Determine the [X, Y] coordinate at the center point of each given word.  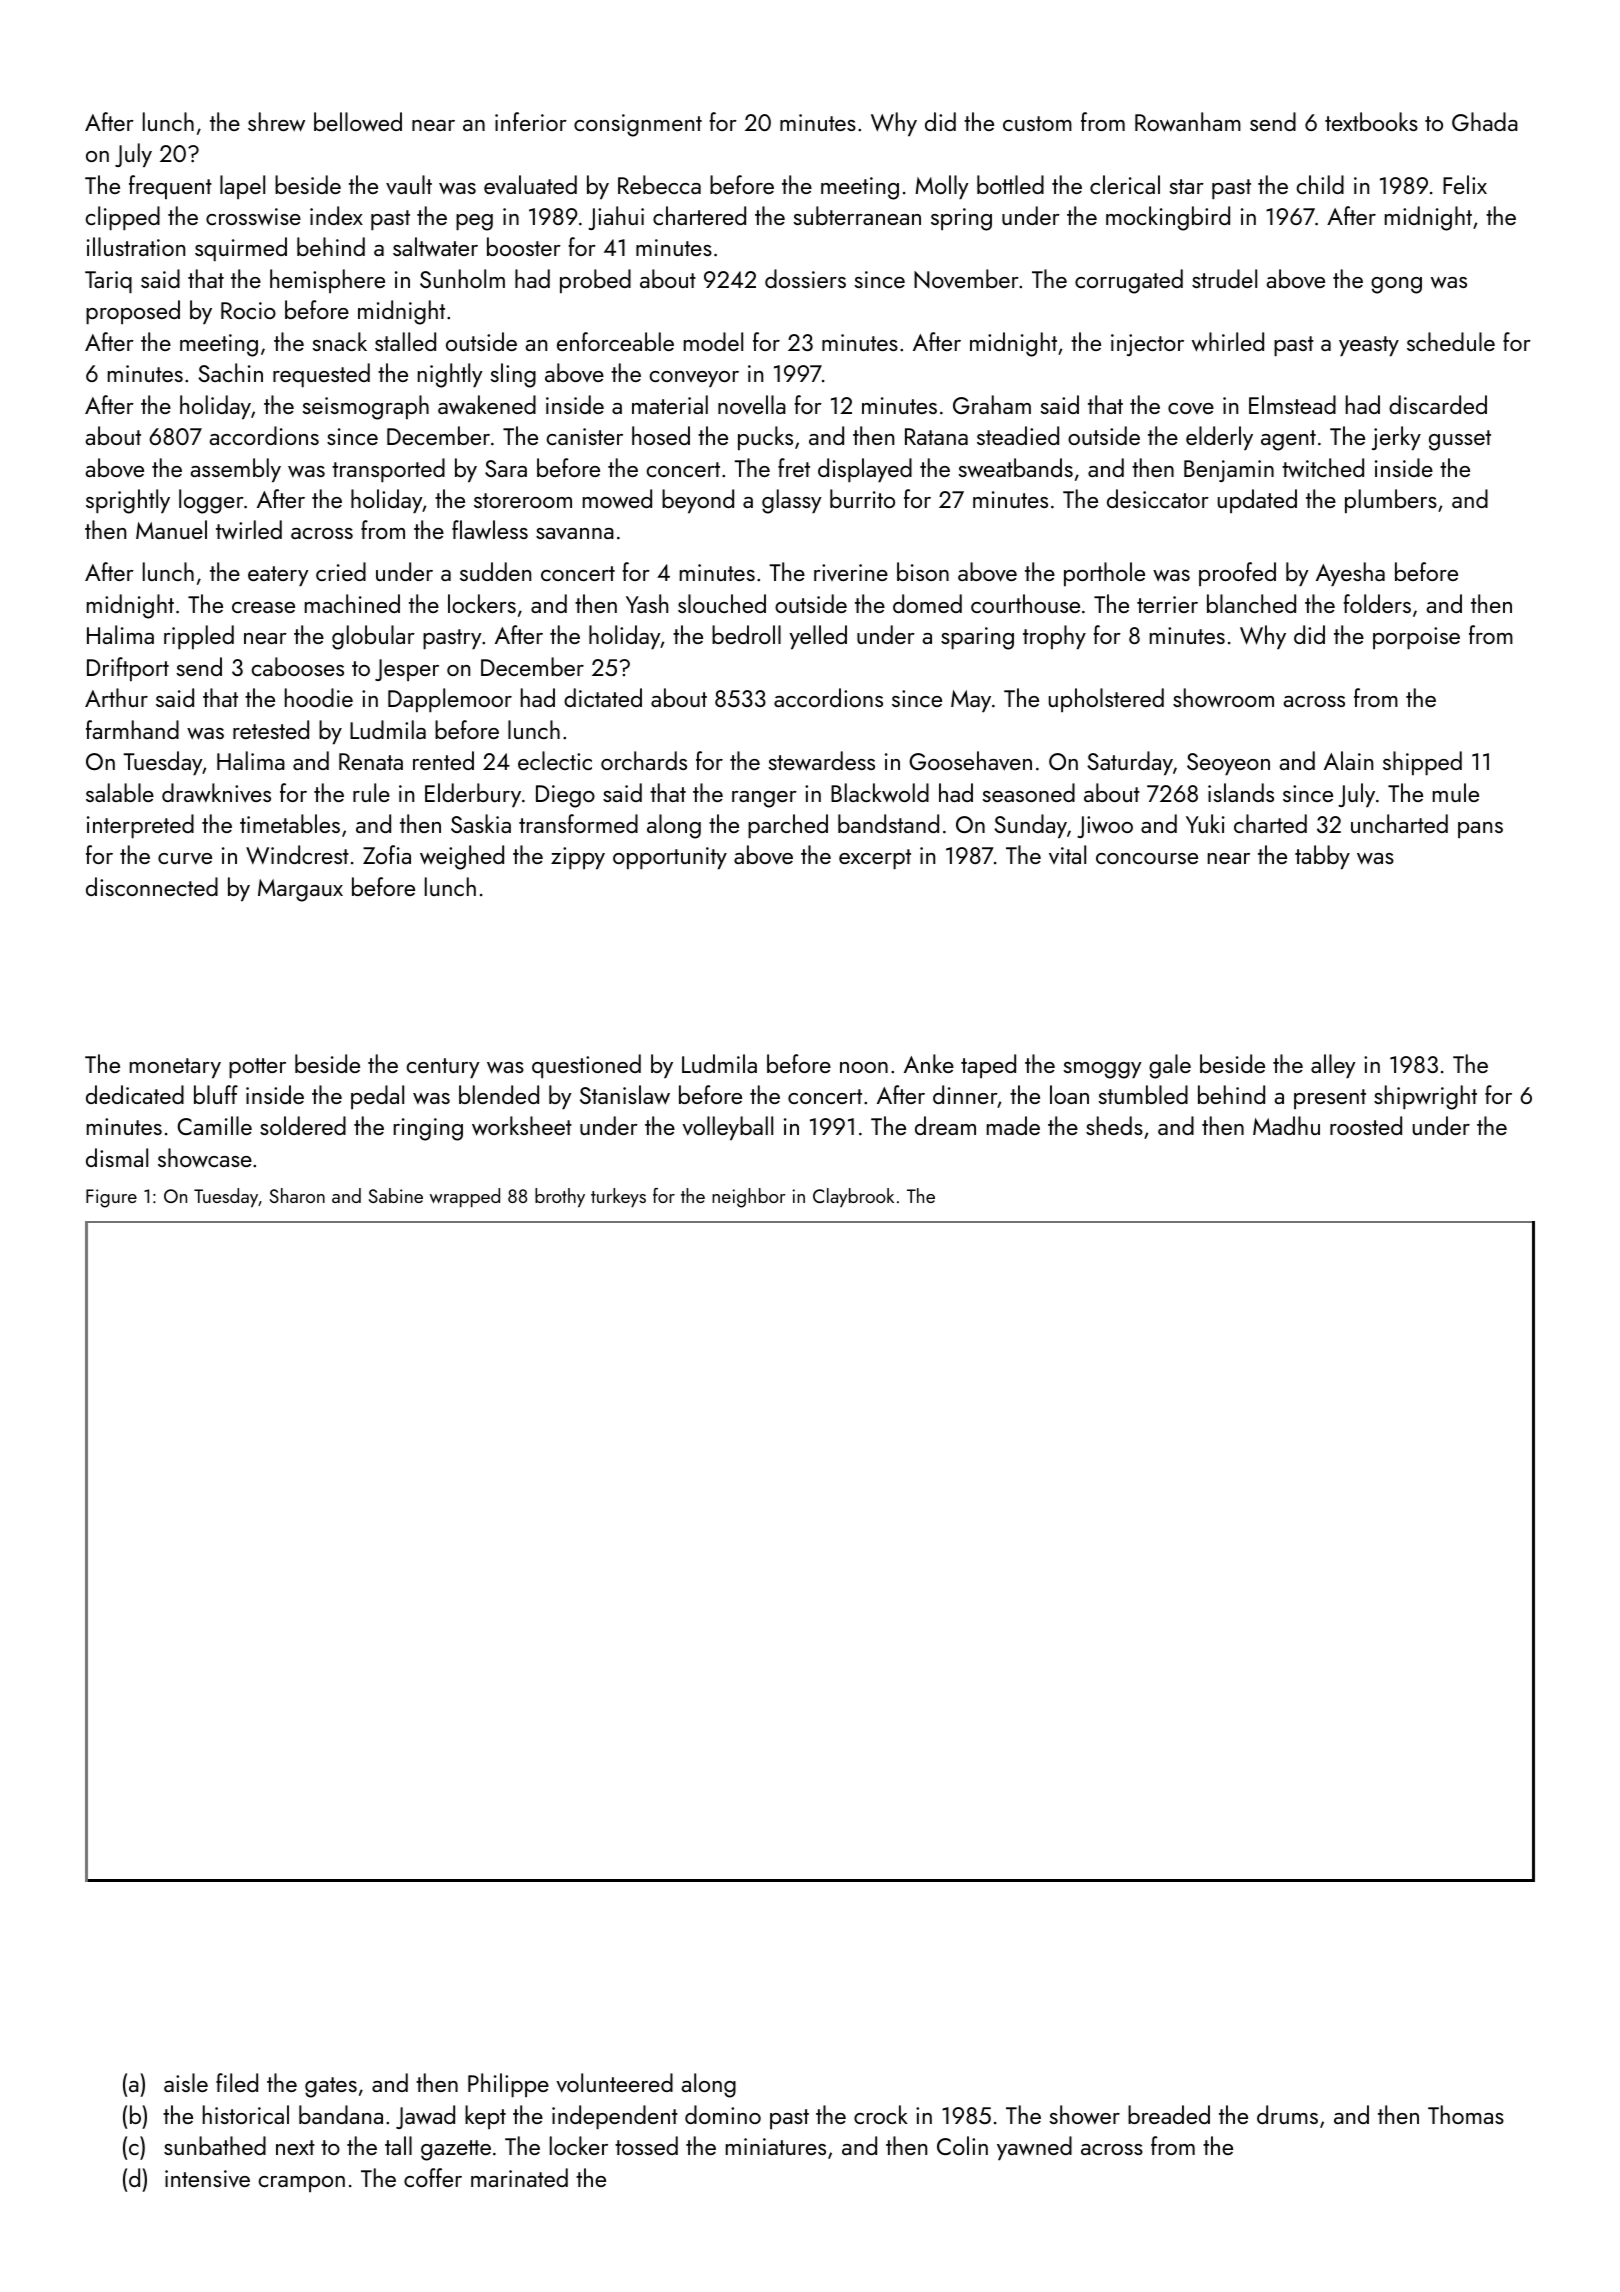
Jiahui [616, 218]
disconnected [152, 886]
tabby [1322, 857]
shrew [276, 122]
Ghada [1485, 121]
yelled [818, 637]
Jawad [425, 2117]
